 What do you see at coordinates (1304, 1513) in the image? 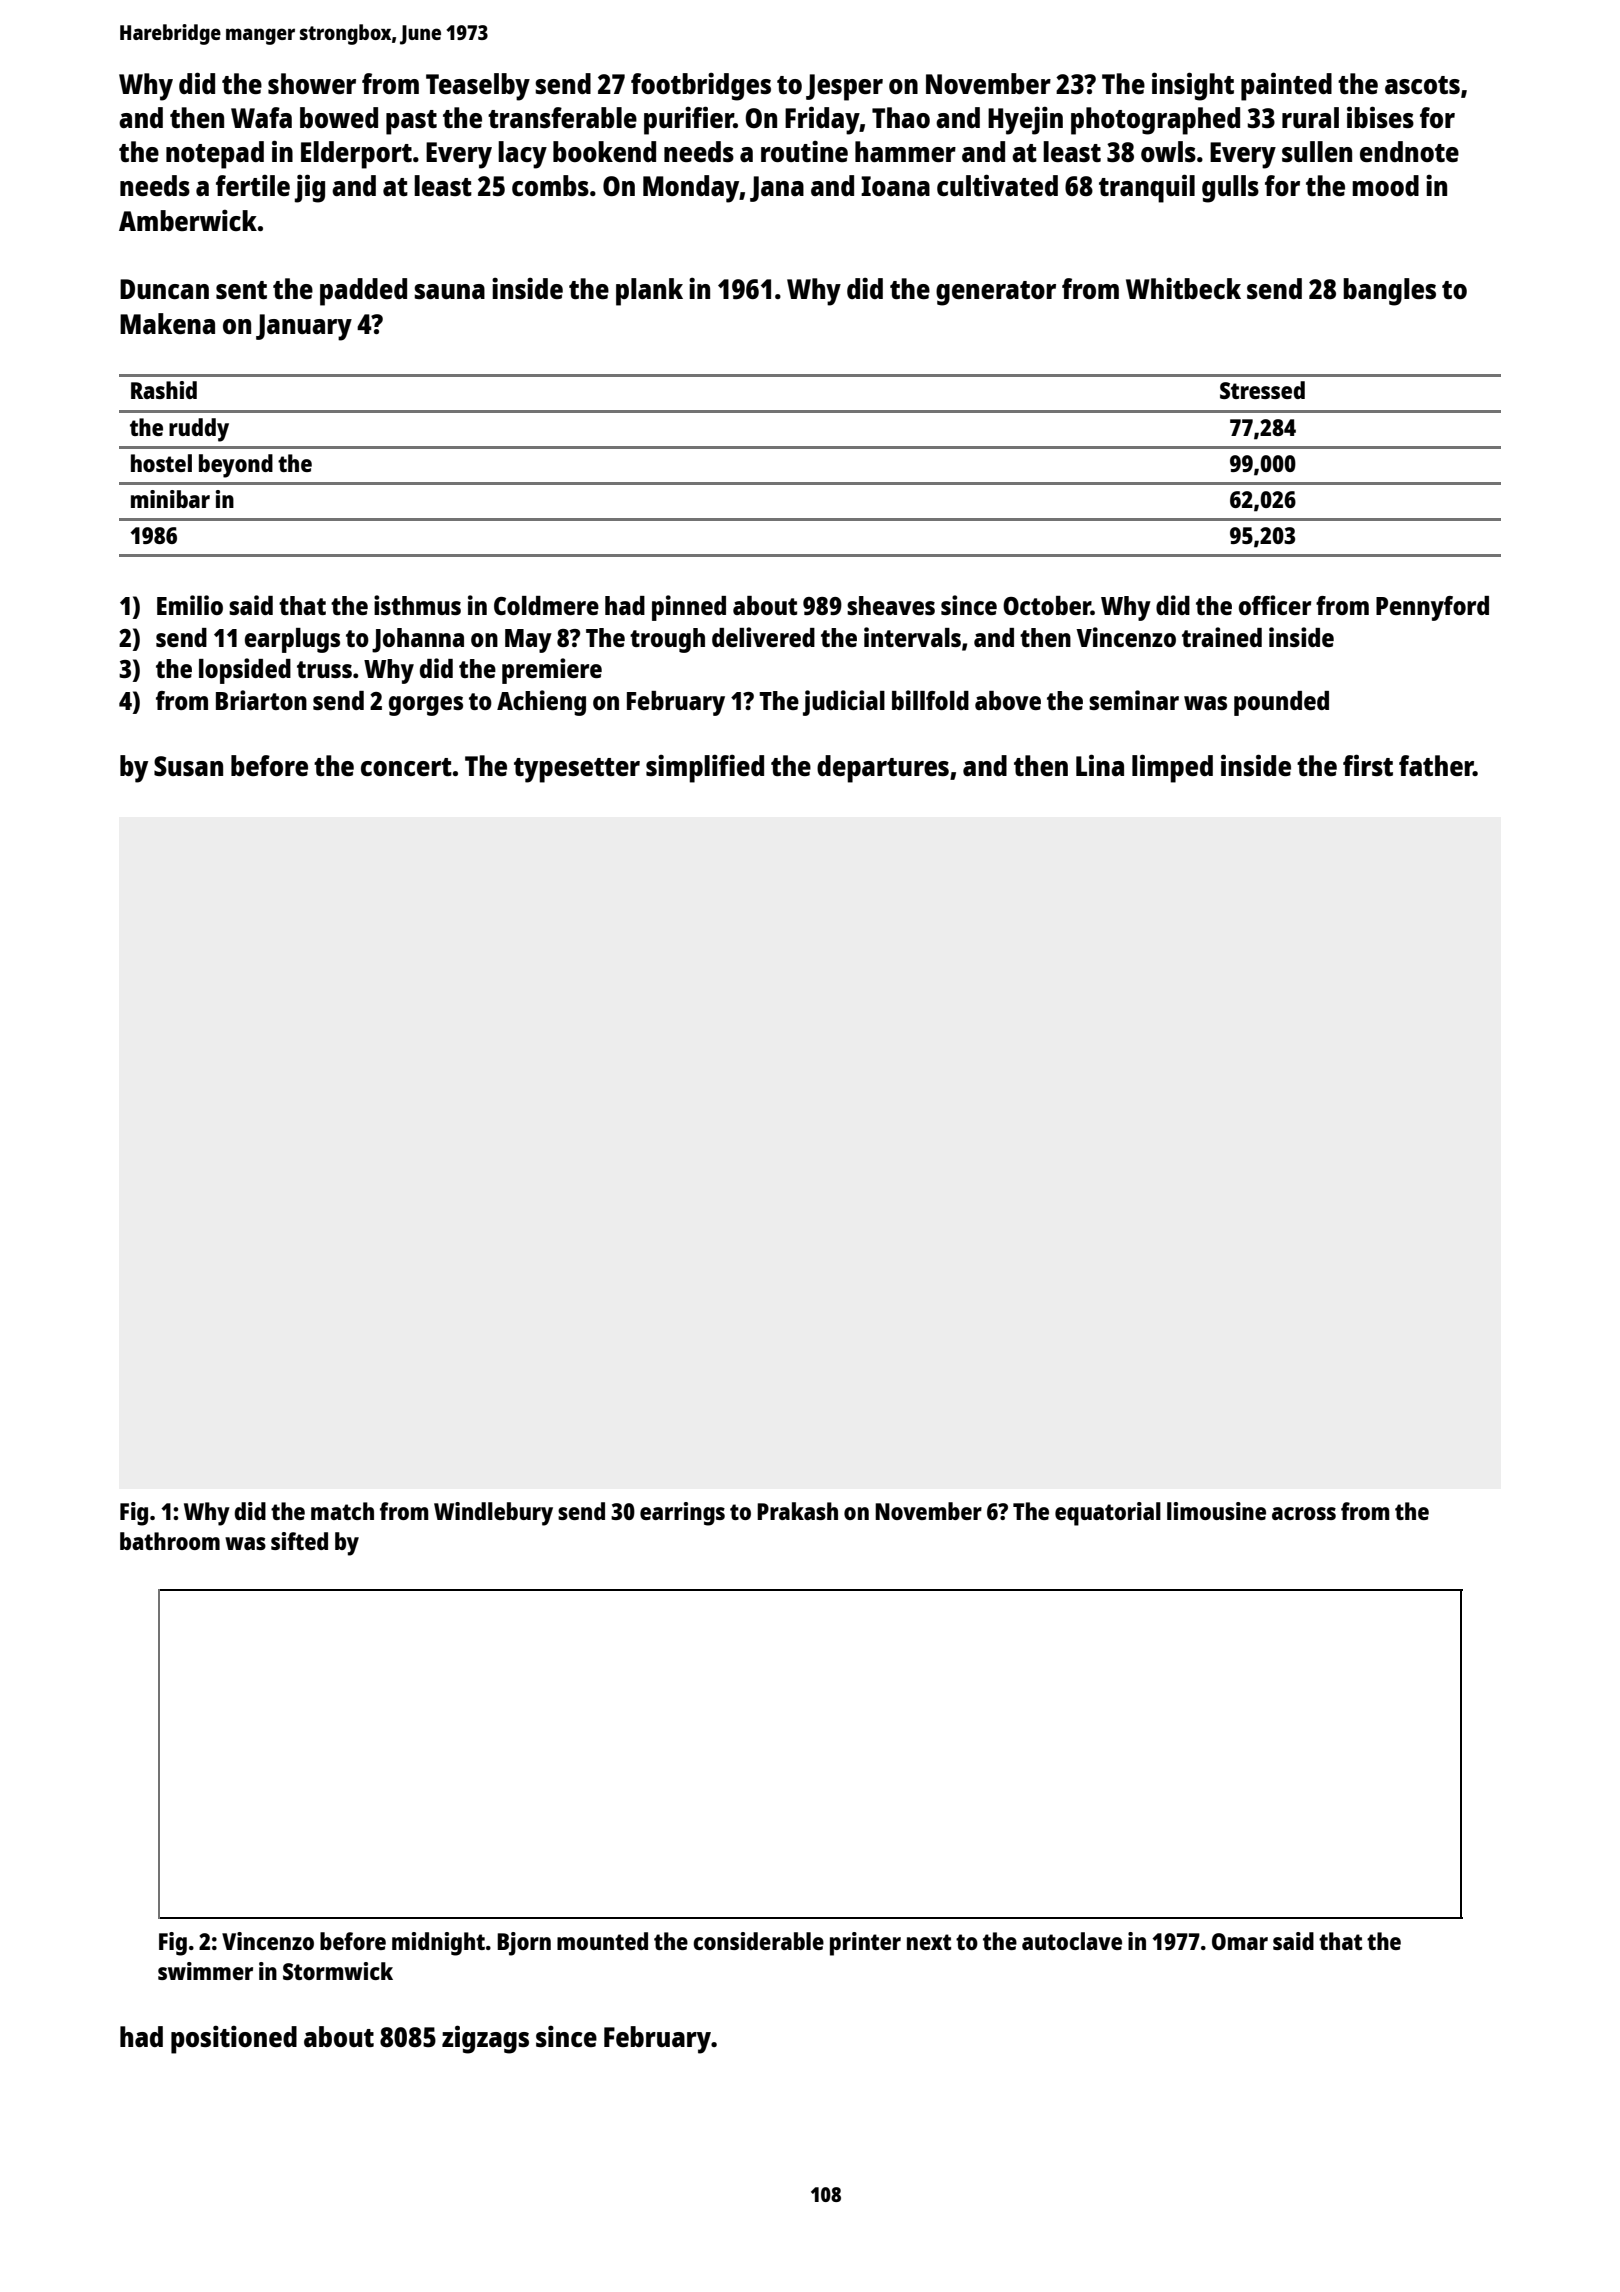
I see `across` at bounding box center [1304, 1513].
